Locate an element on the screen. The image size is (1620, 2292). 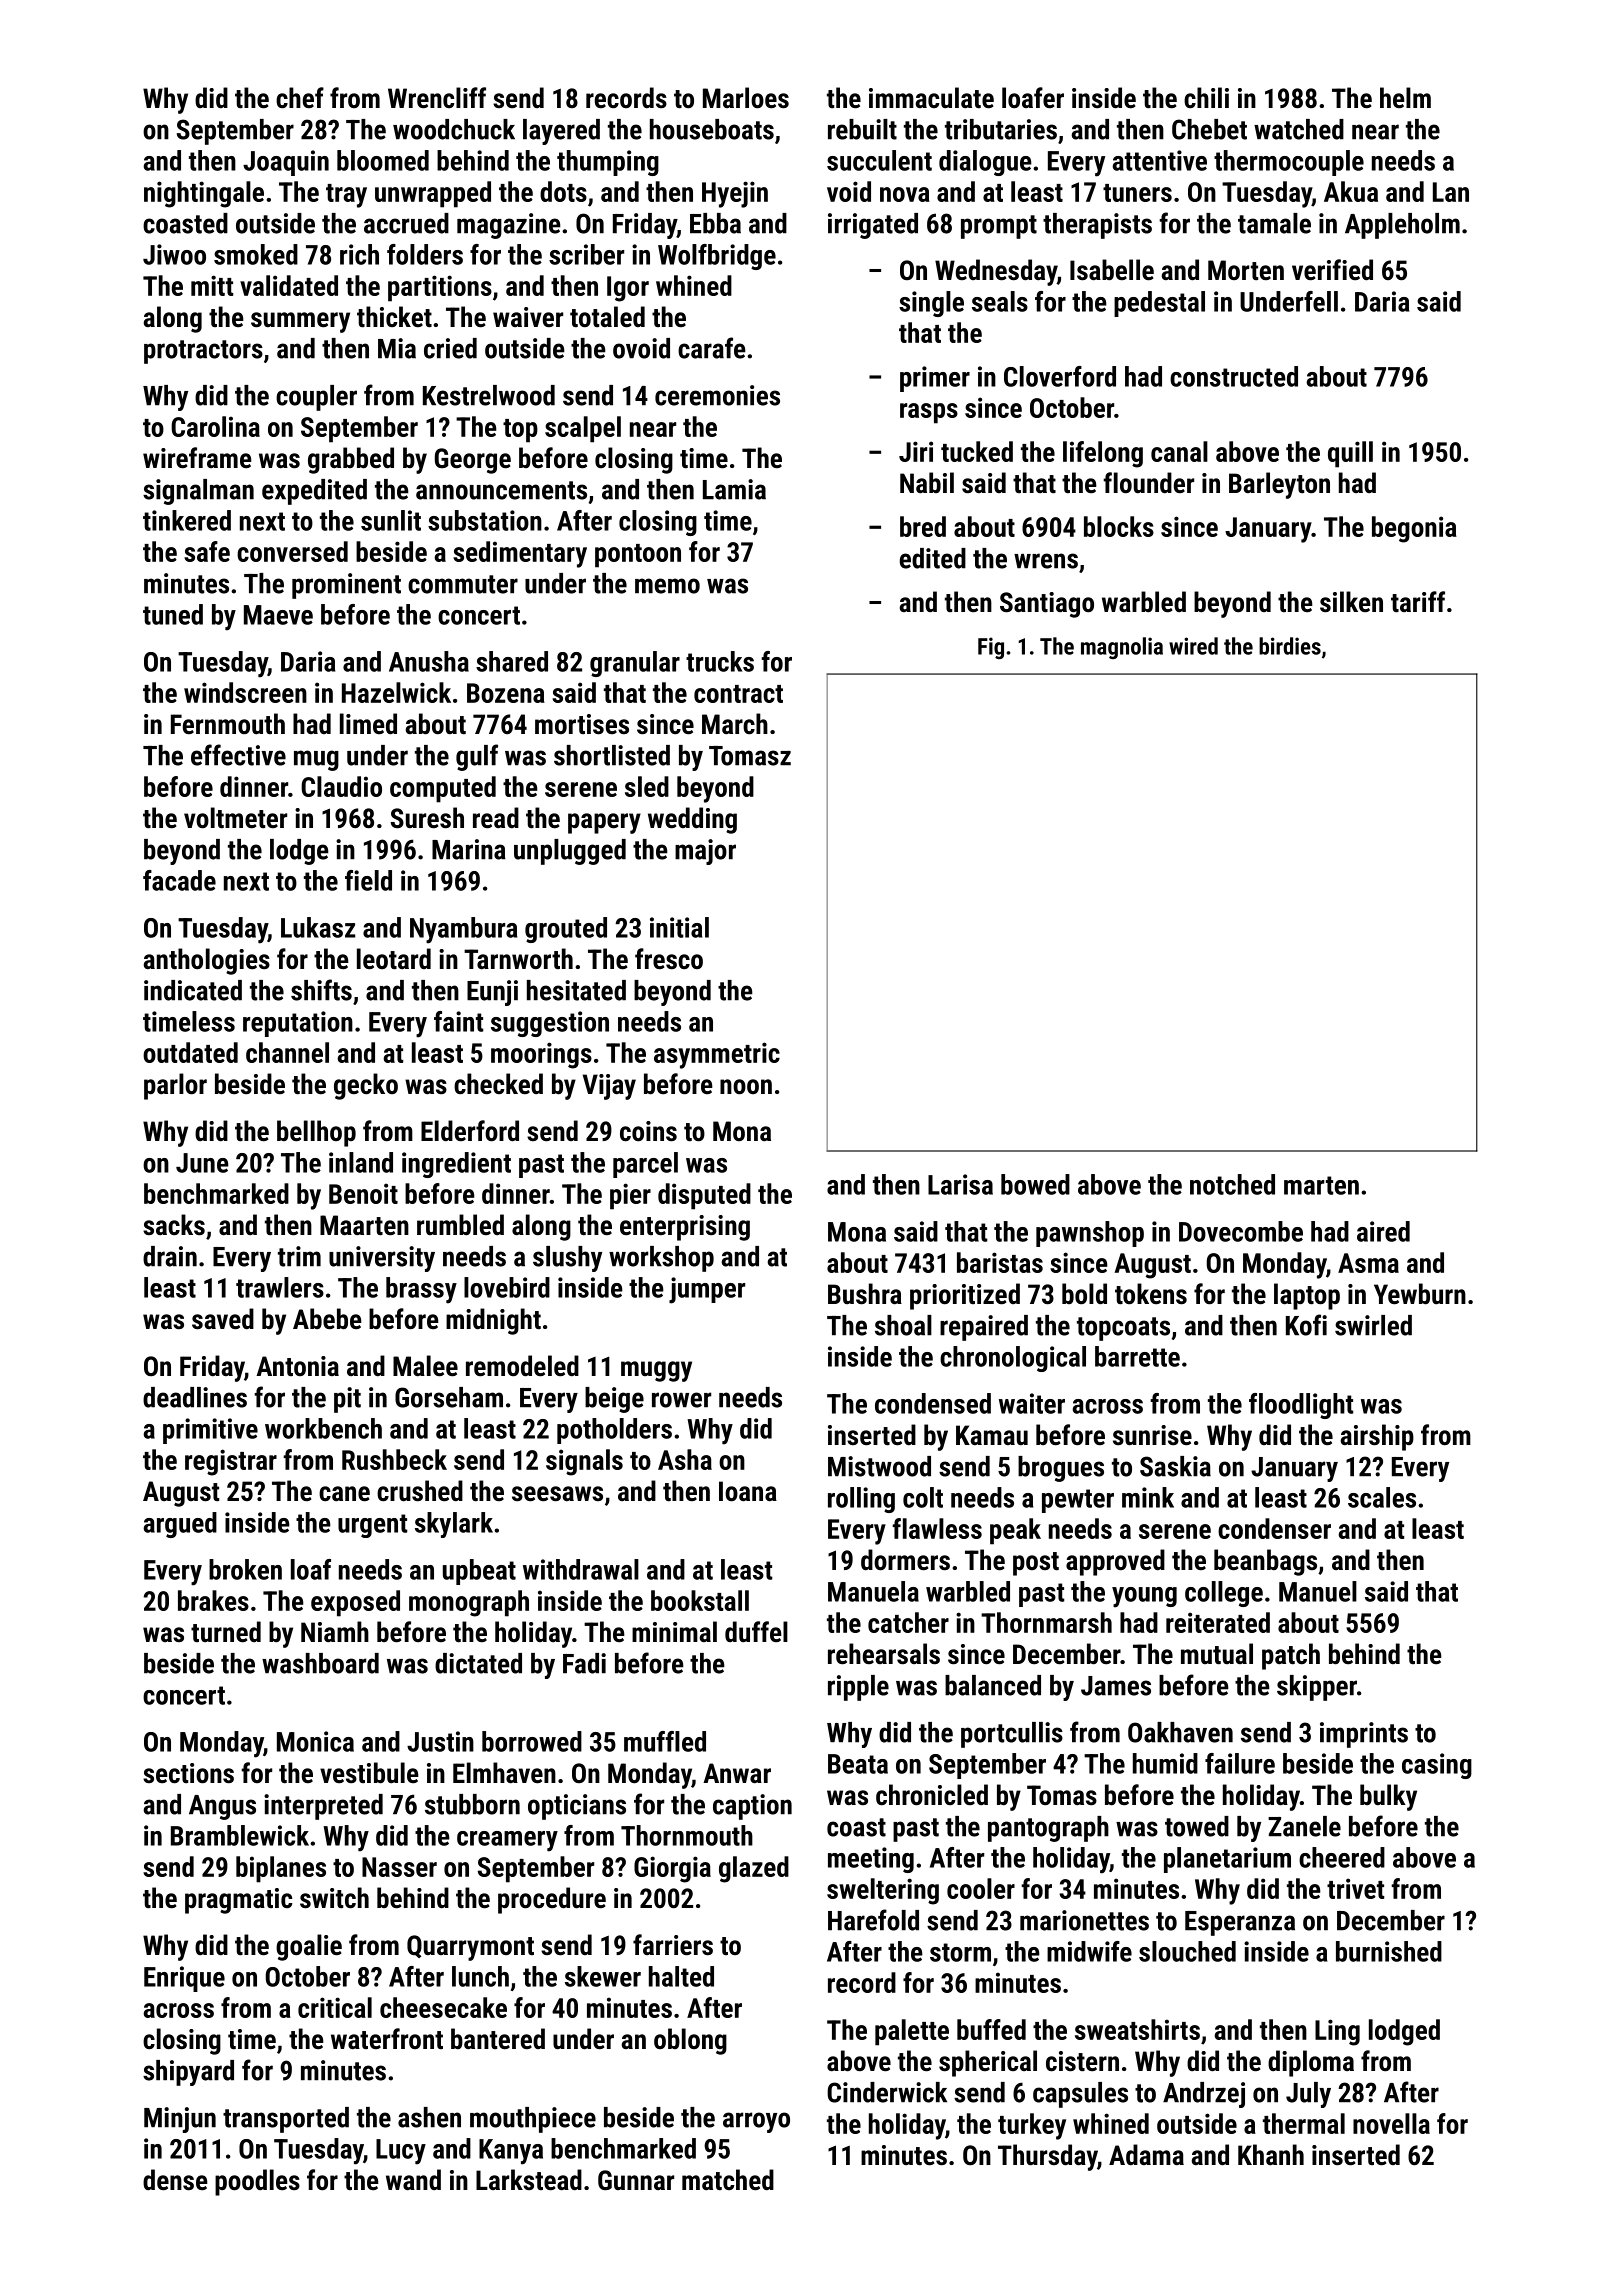
magnolia is located at coordinates (1122, 648).
